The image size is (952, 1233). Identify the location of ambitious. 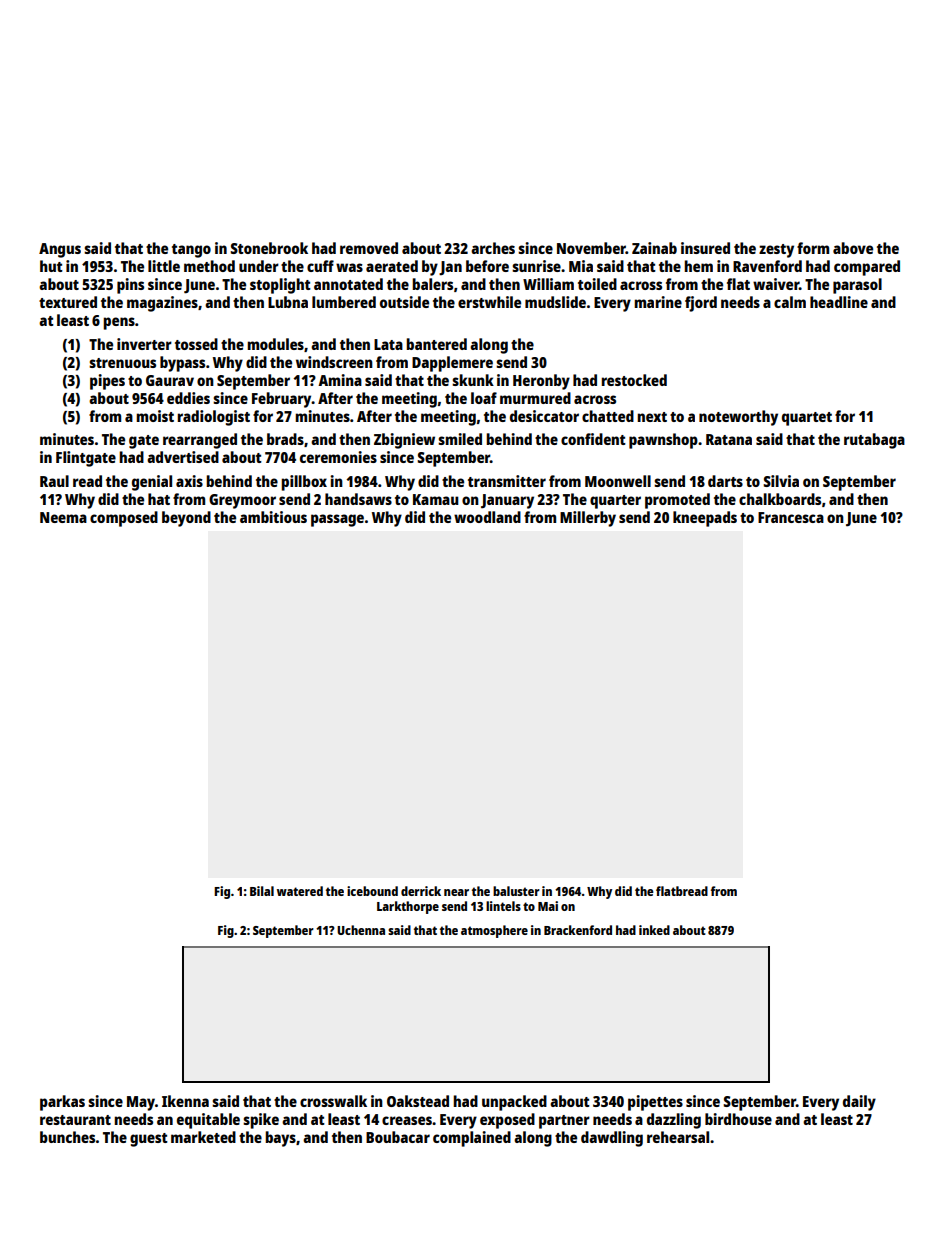
(273, 517).
